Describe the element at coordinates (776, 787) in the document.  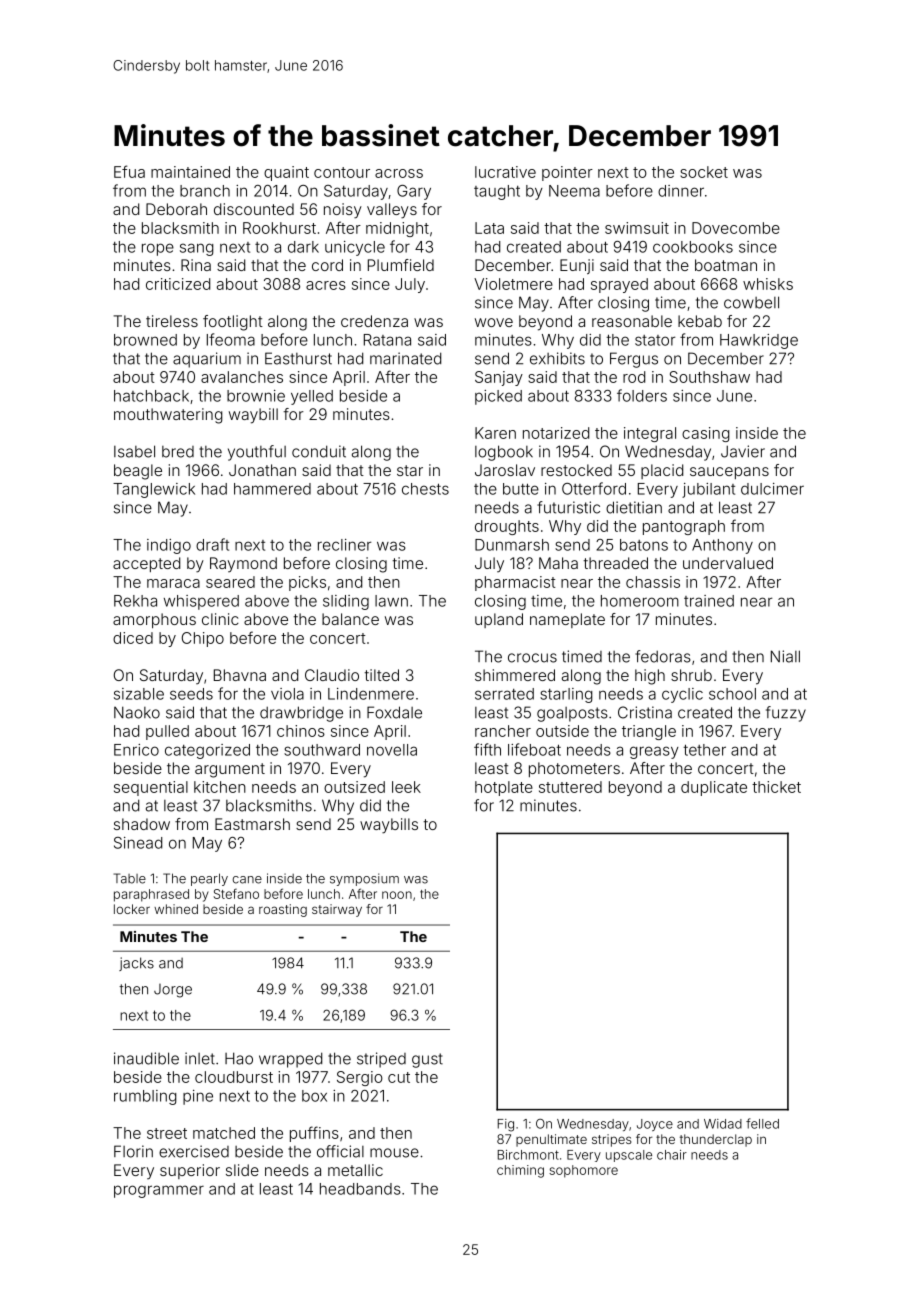
I see `thicket` at that location.
